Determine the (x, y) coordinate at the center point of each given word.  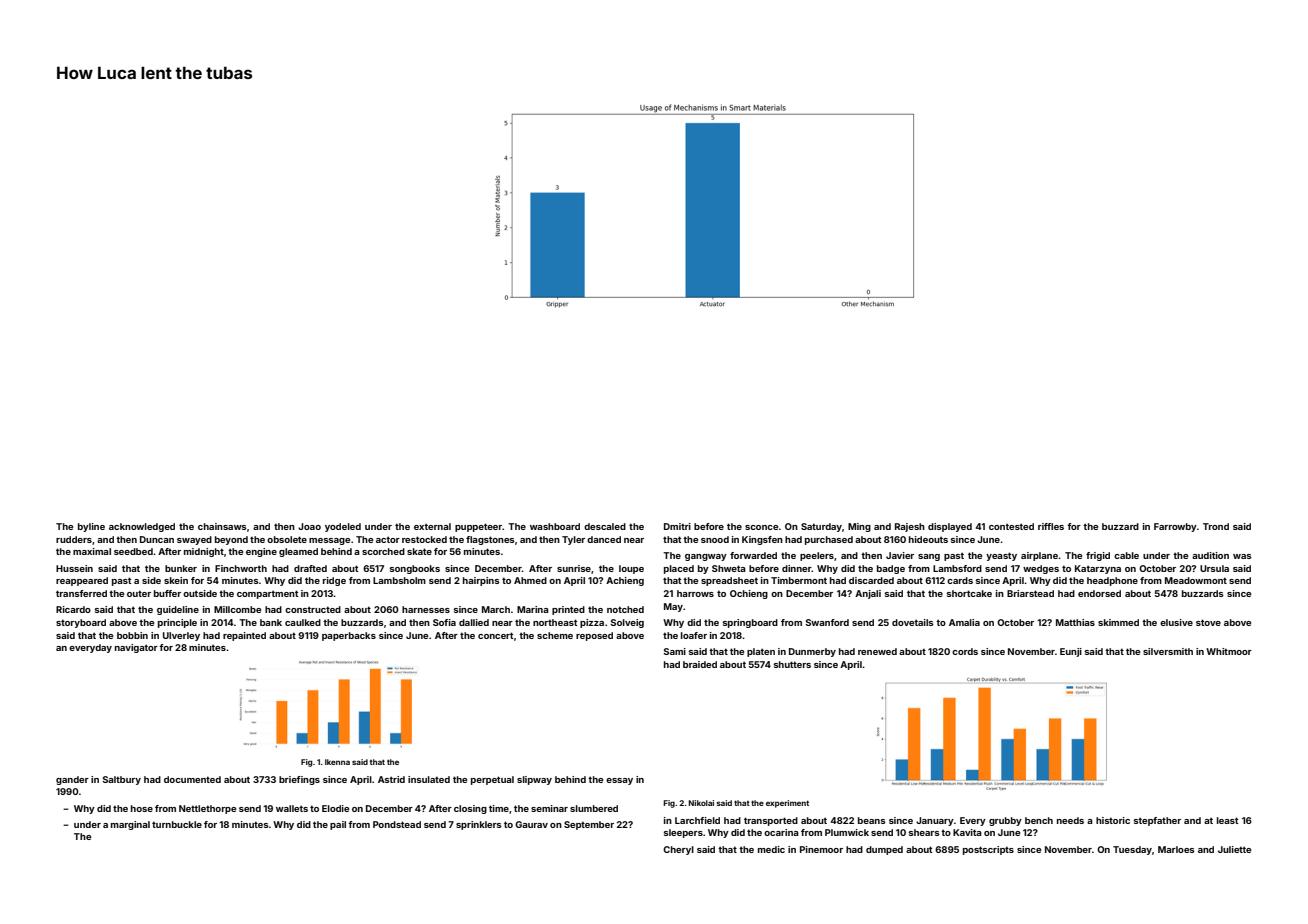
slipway (534, 780)
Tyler (573, 540)
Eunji (1071, 652)
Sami (674, 651)
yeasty (1001, 556)
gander (72, 780)
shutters (792, 664)
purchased (829, 540)
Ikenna (337, 762)
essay (619, 781)
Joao (309, 526)
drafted (310, 568)
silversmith (1168, 651)
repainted (244, 636)
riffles (1051, 526)
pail (338, 825)
